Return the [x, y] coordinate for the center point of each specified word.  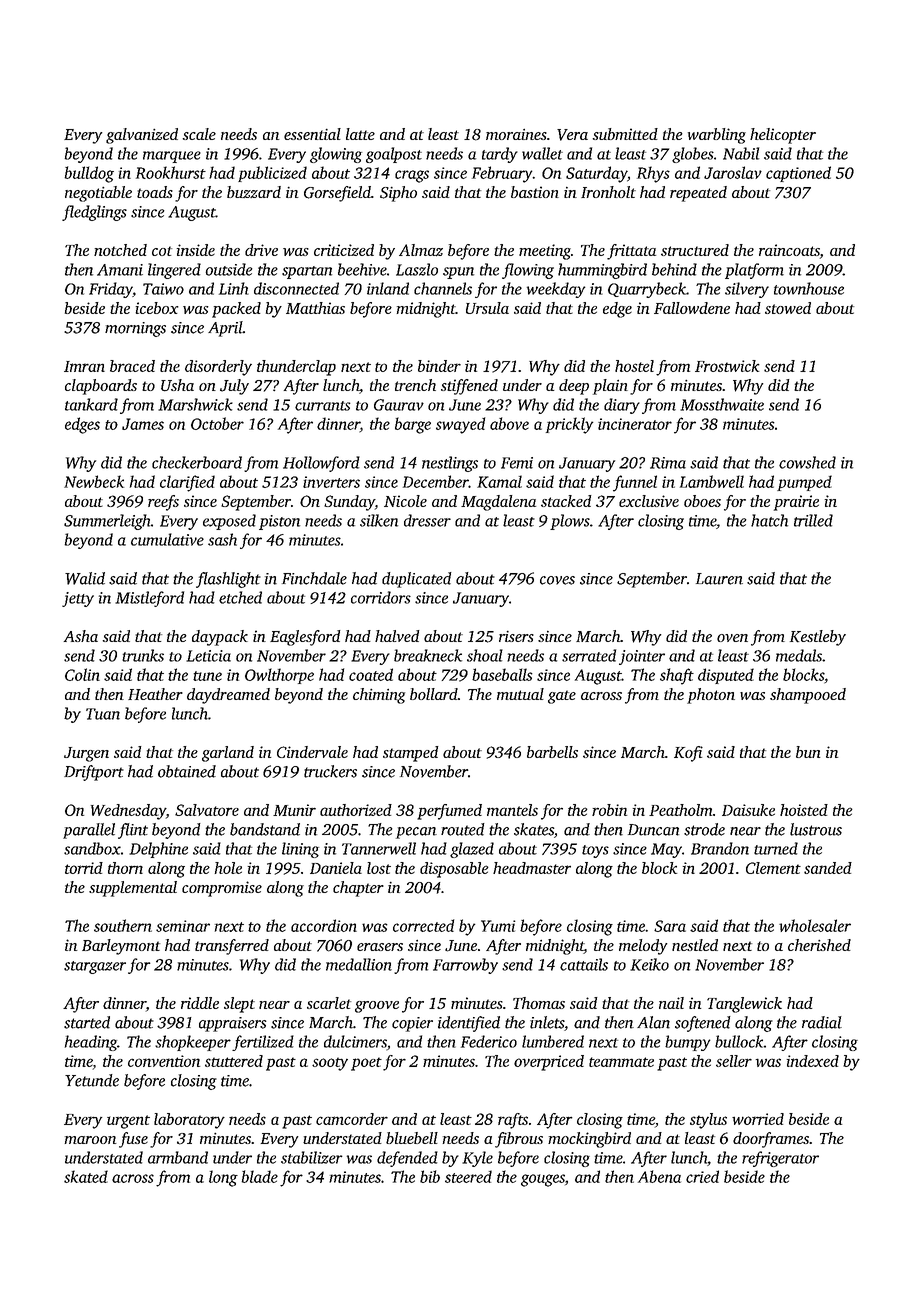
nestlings [450, 464]
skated [86, 1176]
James [143, 424]
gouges [543, 1180]
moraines [516, 134]
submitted [625, 134]
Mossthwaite [722, 404]
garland [228, 754]
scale [199, 134]
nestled [695, 945]
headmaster [532, 868]
